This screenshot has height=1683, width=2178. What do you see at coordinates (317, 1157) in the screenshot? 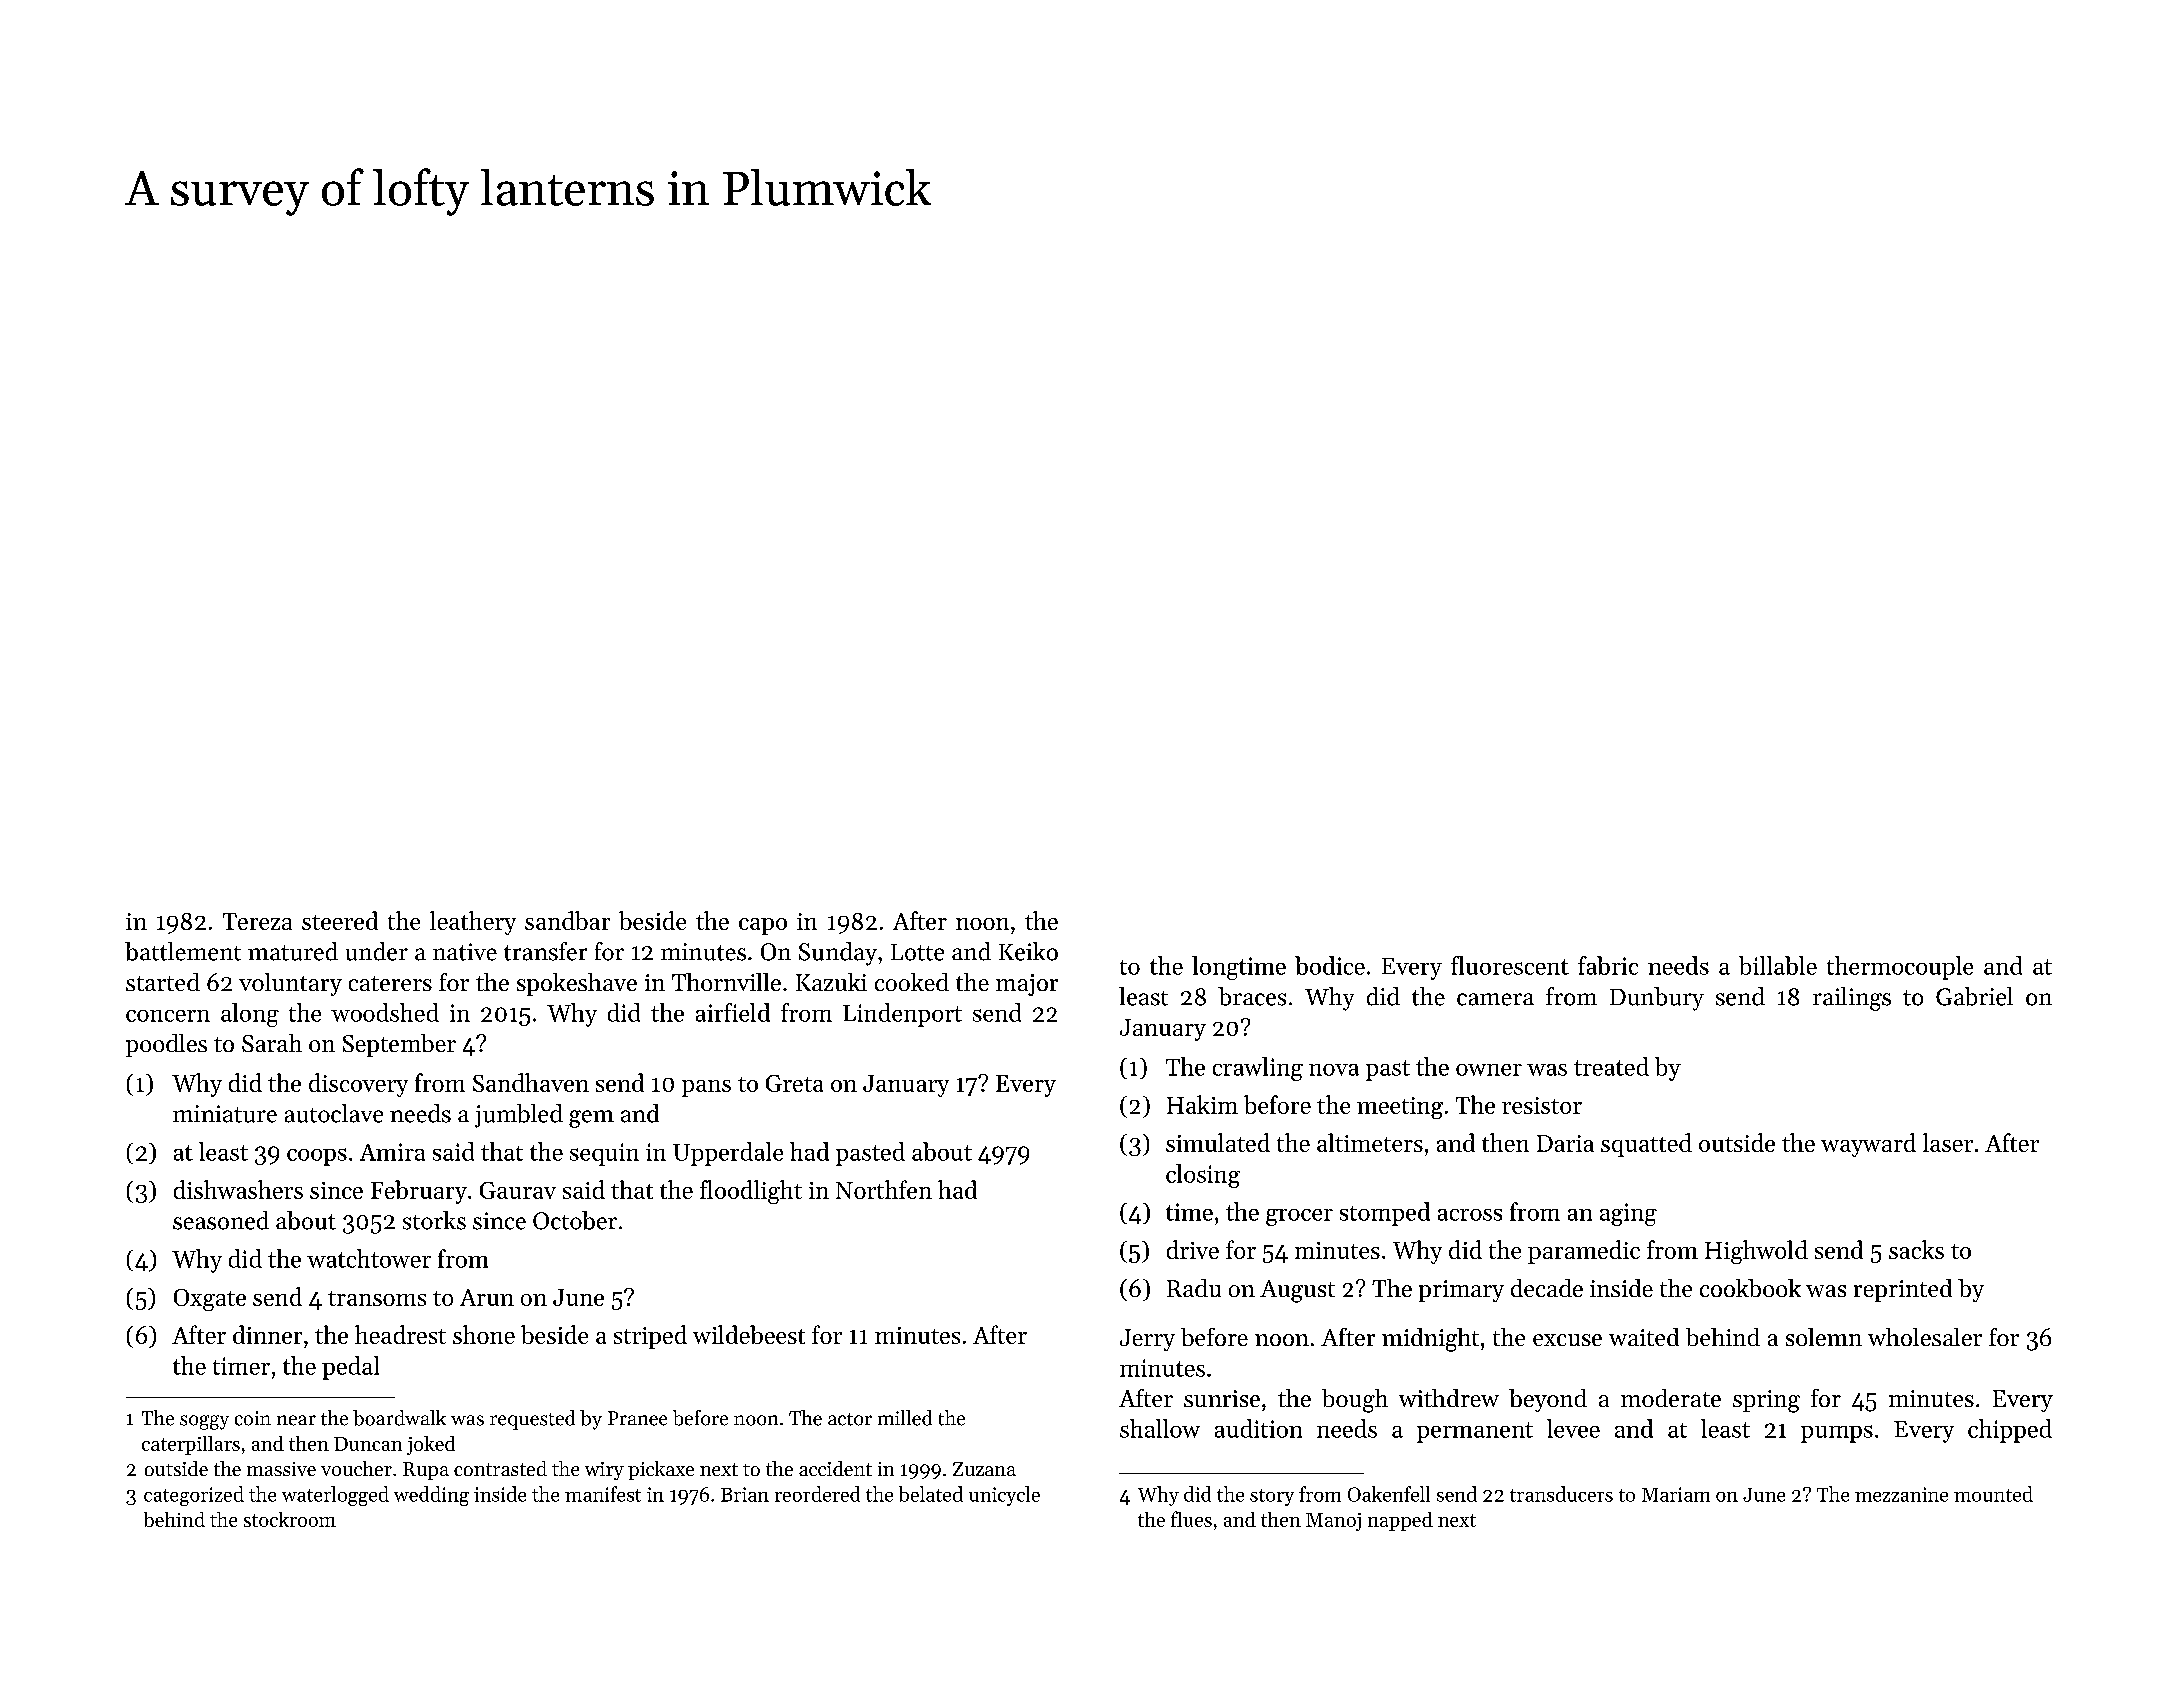
I see `coops` at bounding box center [317, 1157].
